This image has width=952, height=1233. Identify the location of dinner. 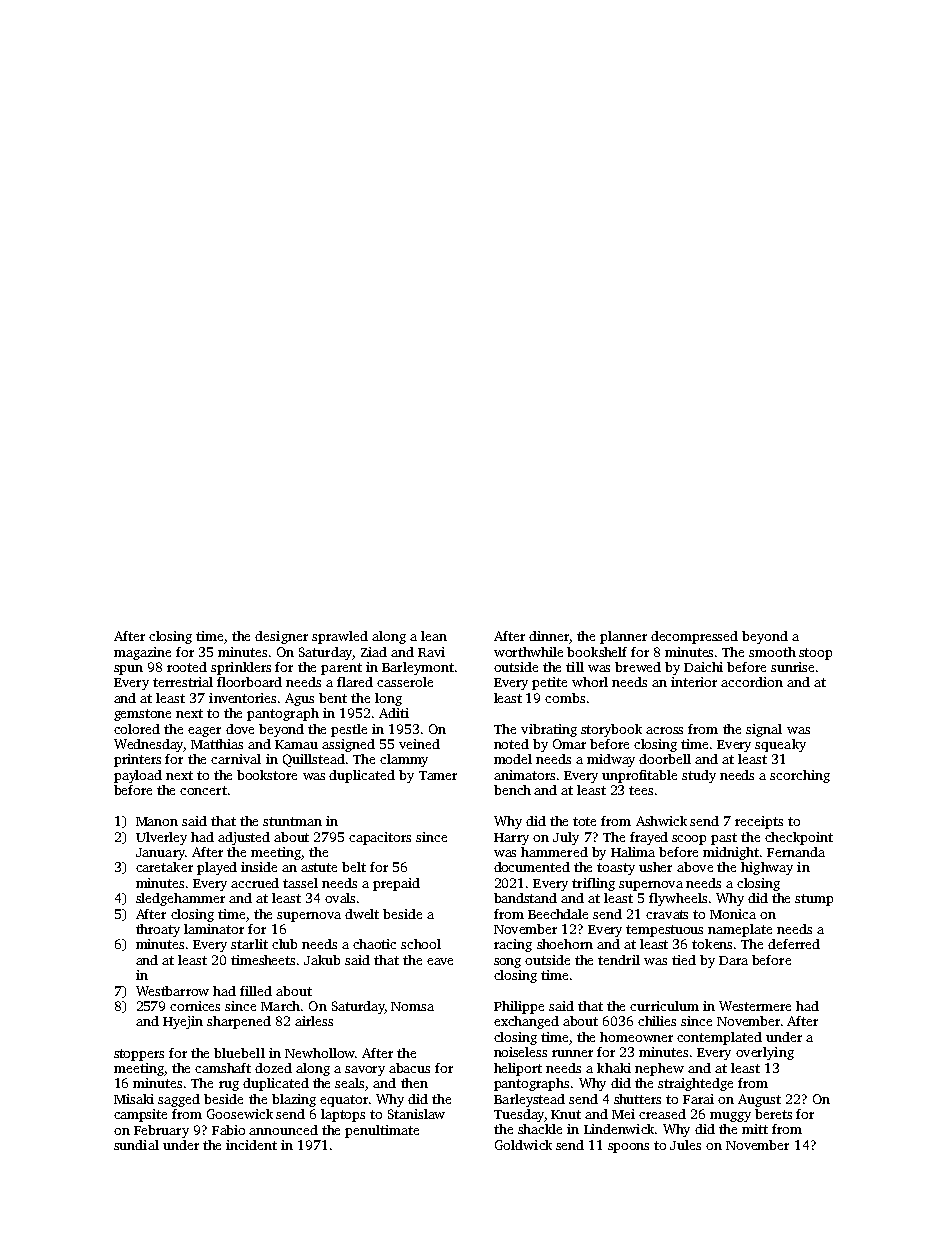
(549, 636).
